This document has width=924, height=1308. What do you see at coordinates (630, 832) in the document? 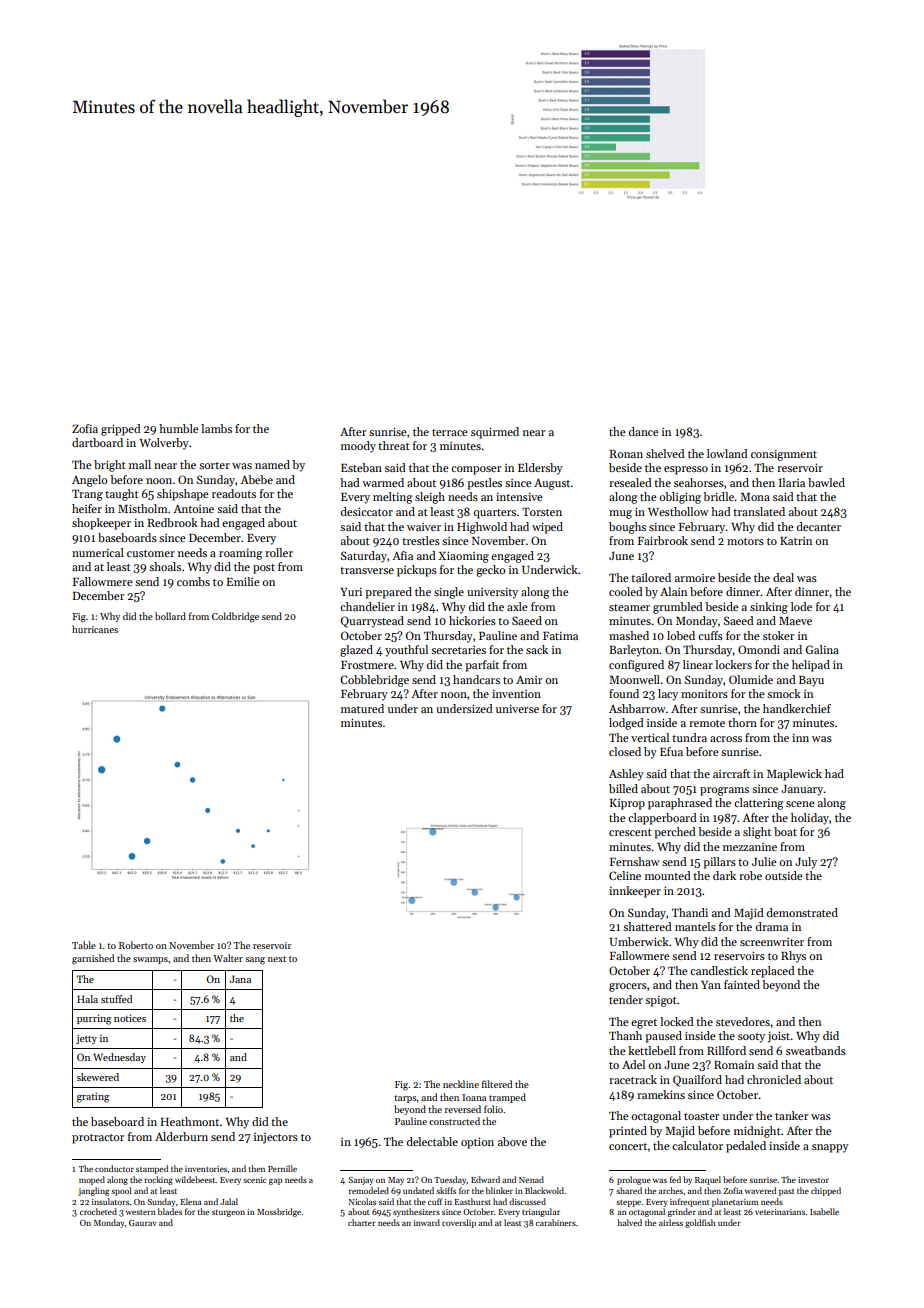
I see `crescent` at bounding box center [630, 832].
